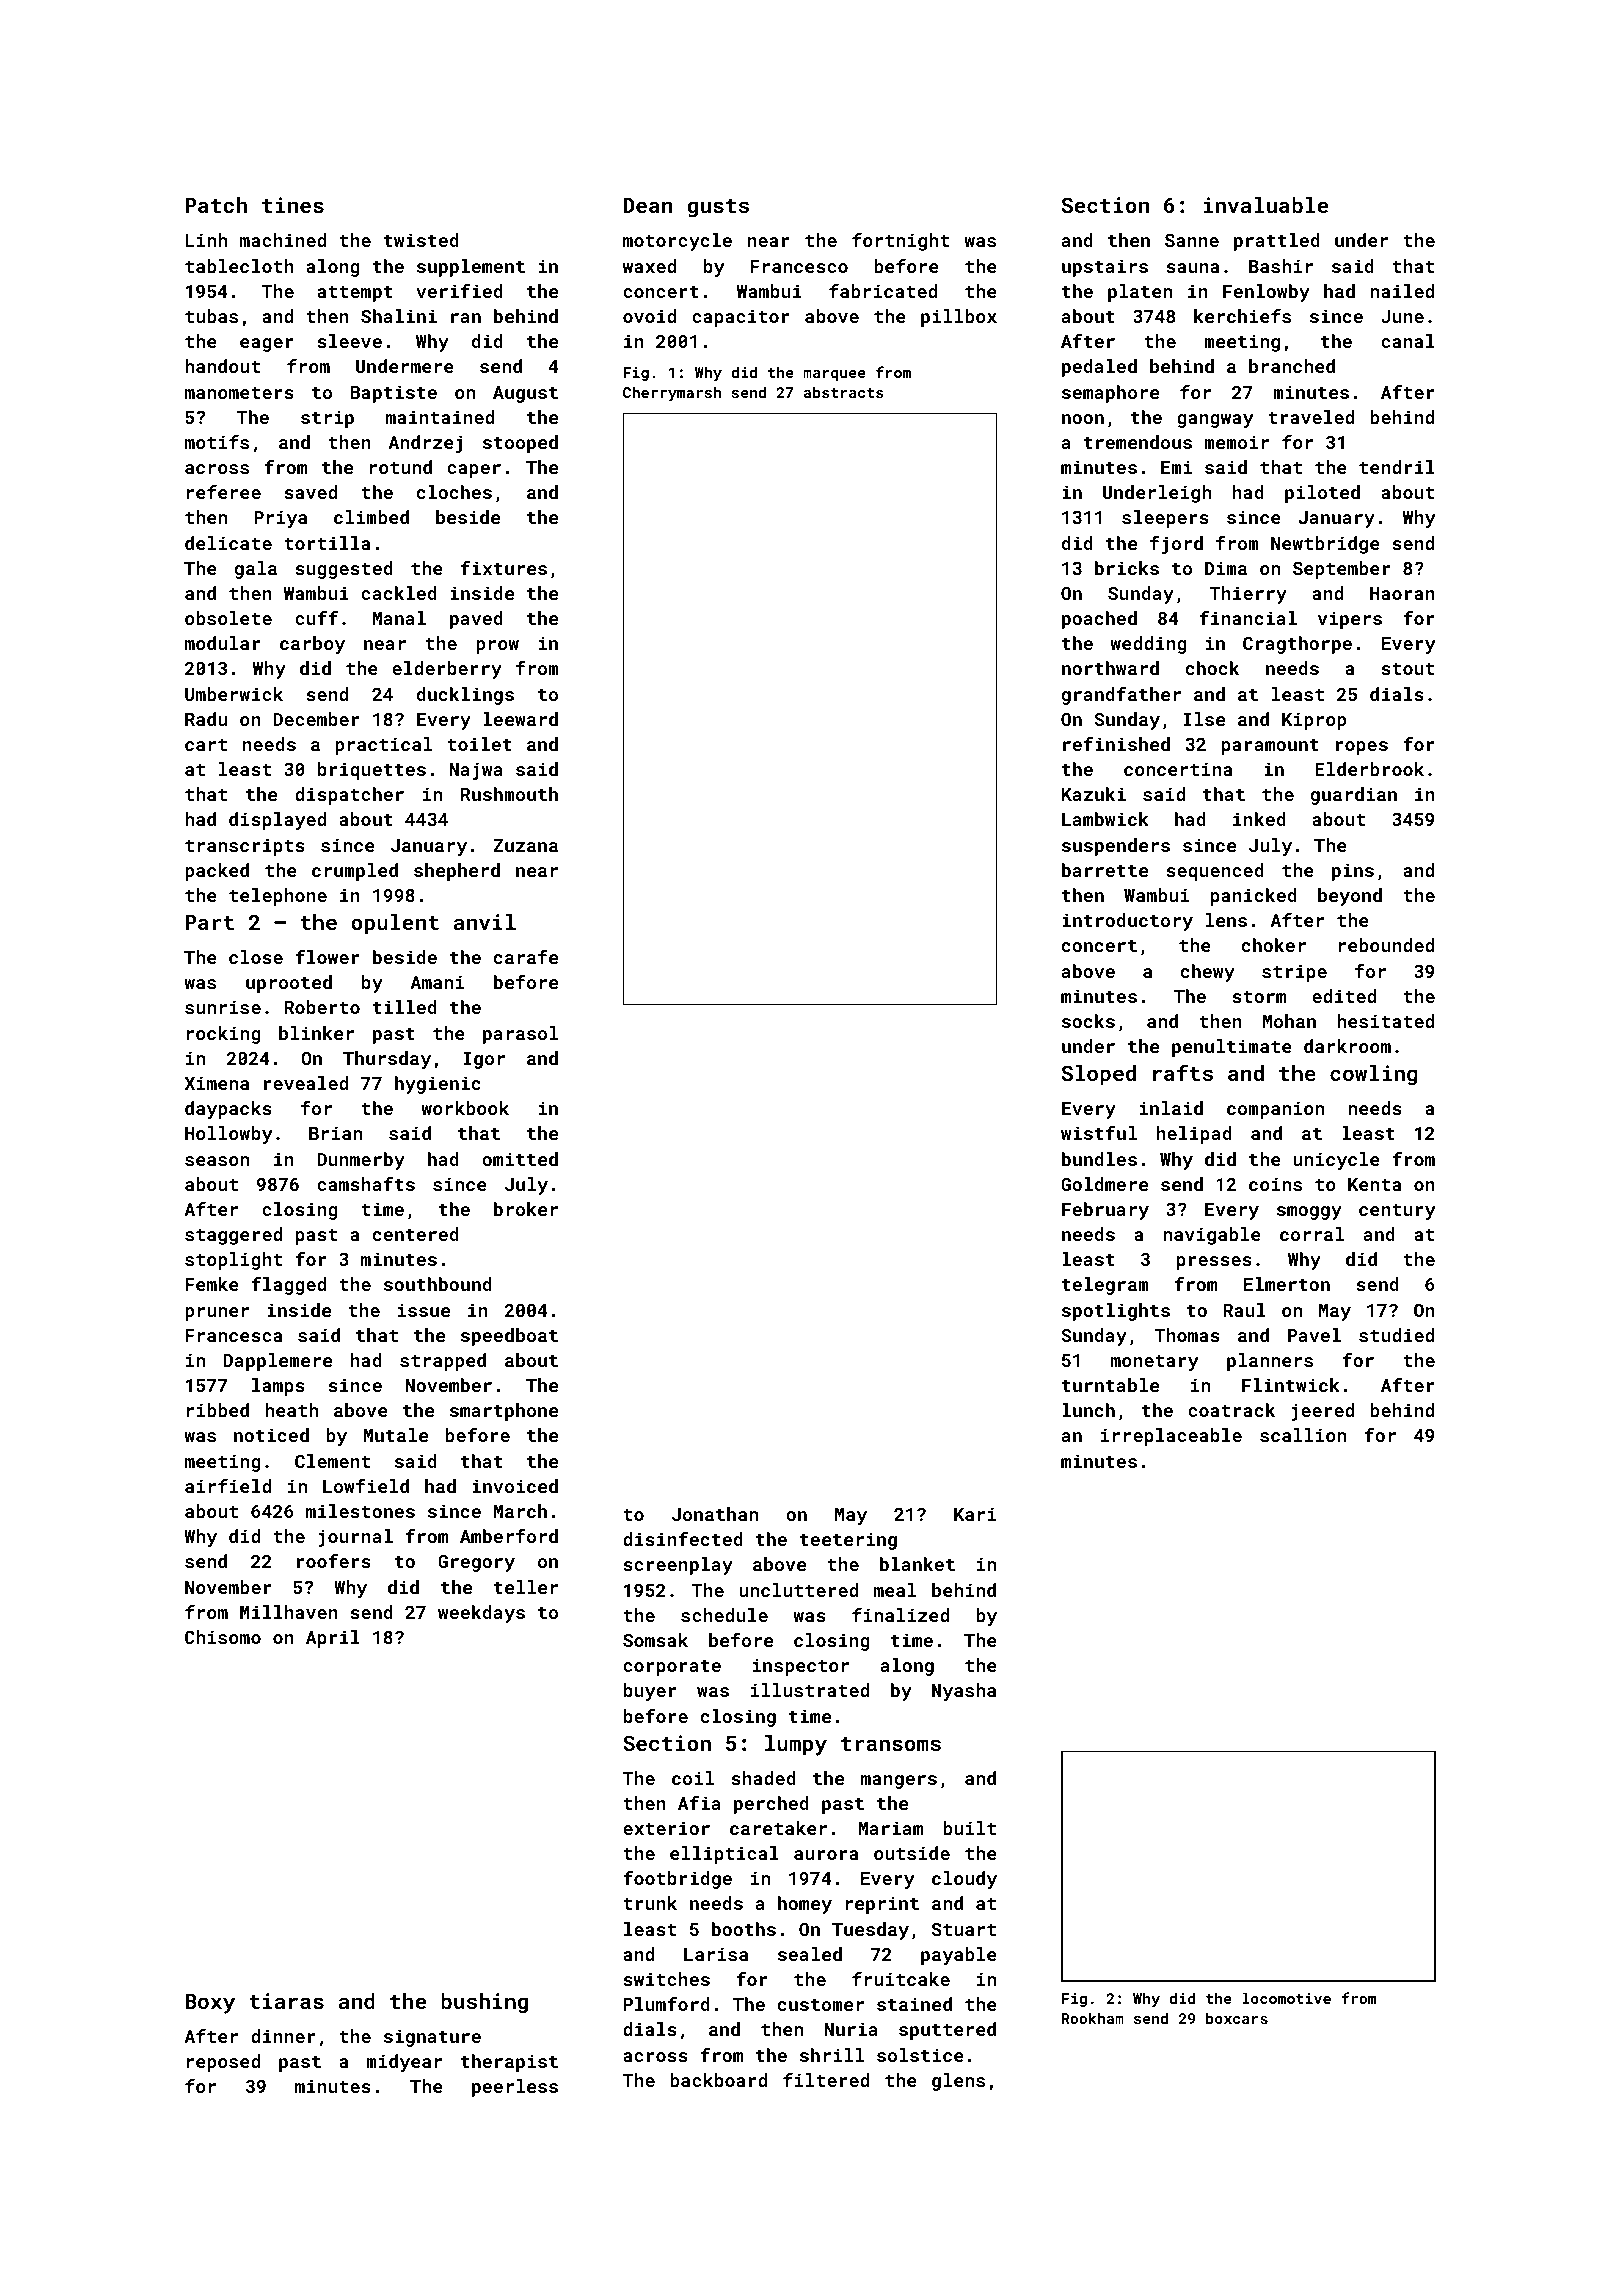  Describe the element at coordinates (1105, 268) in the screenshot. I see `upstairs` at that location.
